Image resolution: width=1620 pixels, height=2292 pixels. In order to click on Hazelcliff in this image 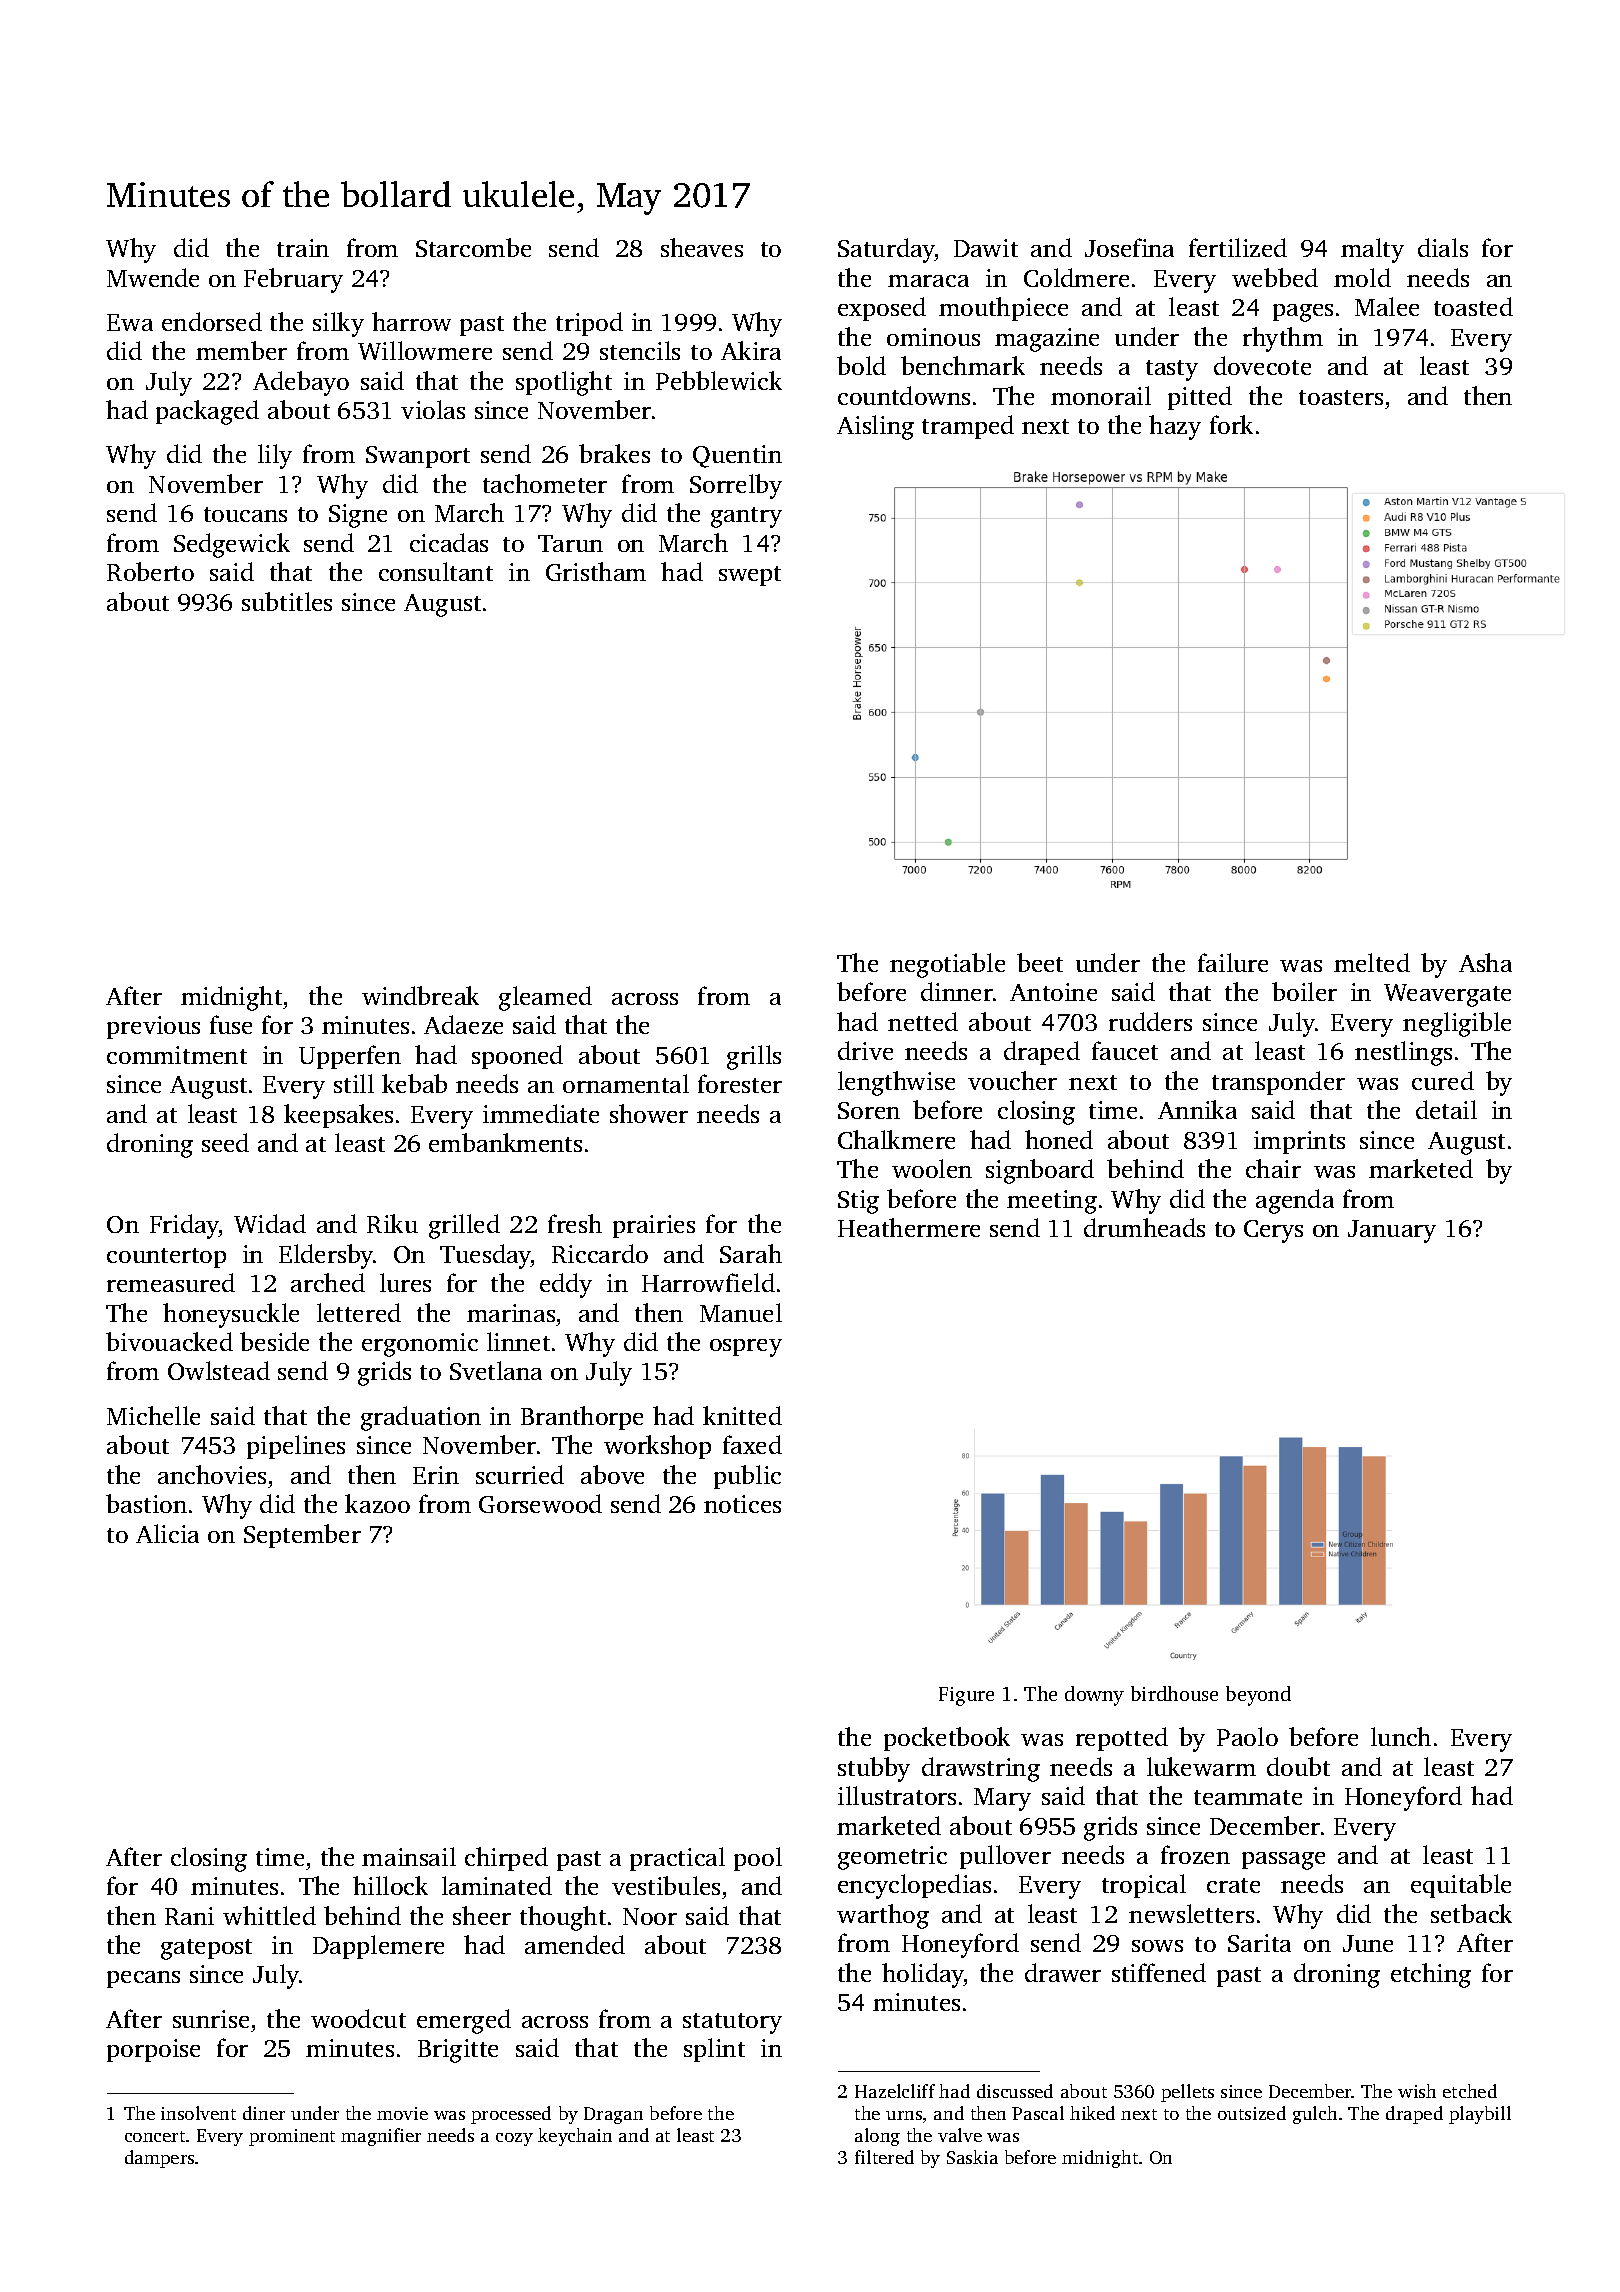, I will do `click(895, 2091)`.
